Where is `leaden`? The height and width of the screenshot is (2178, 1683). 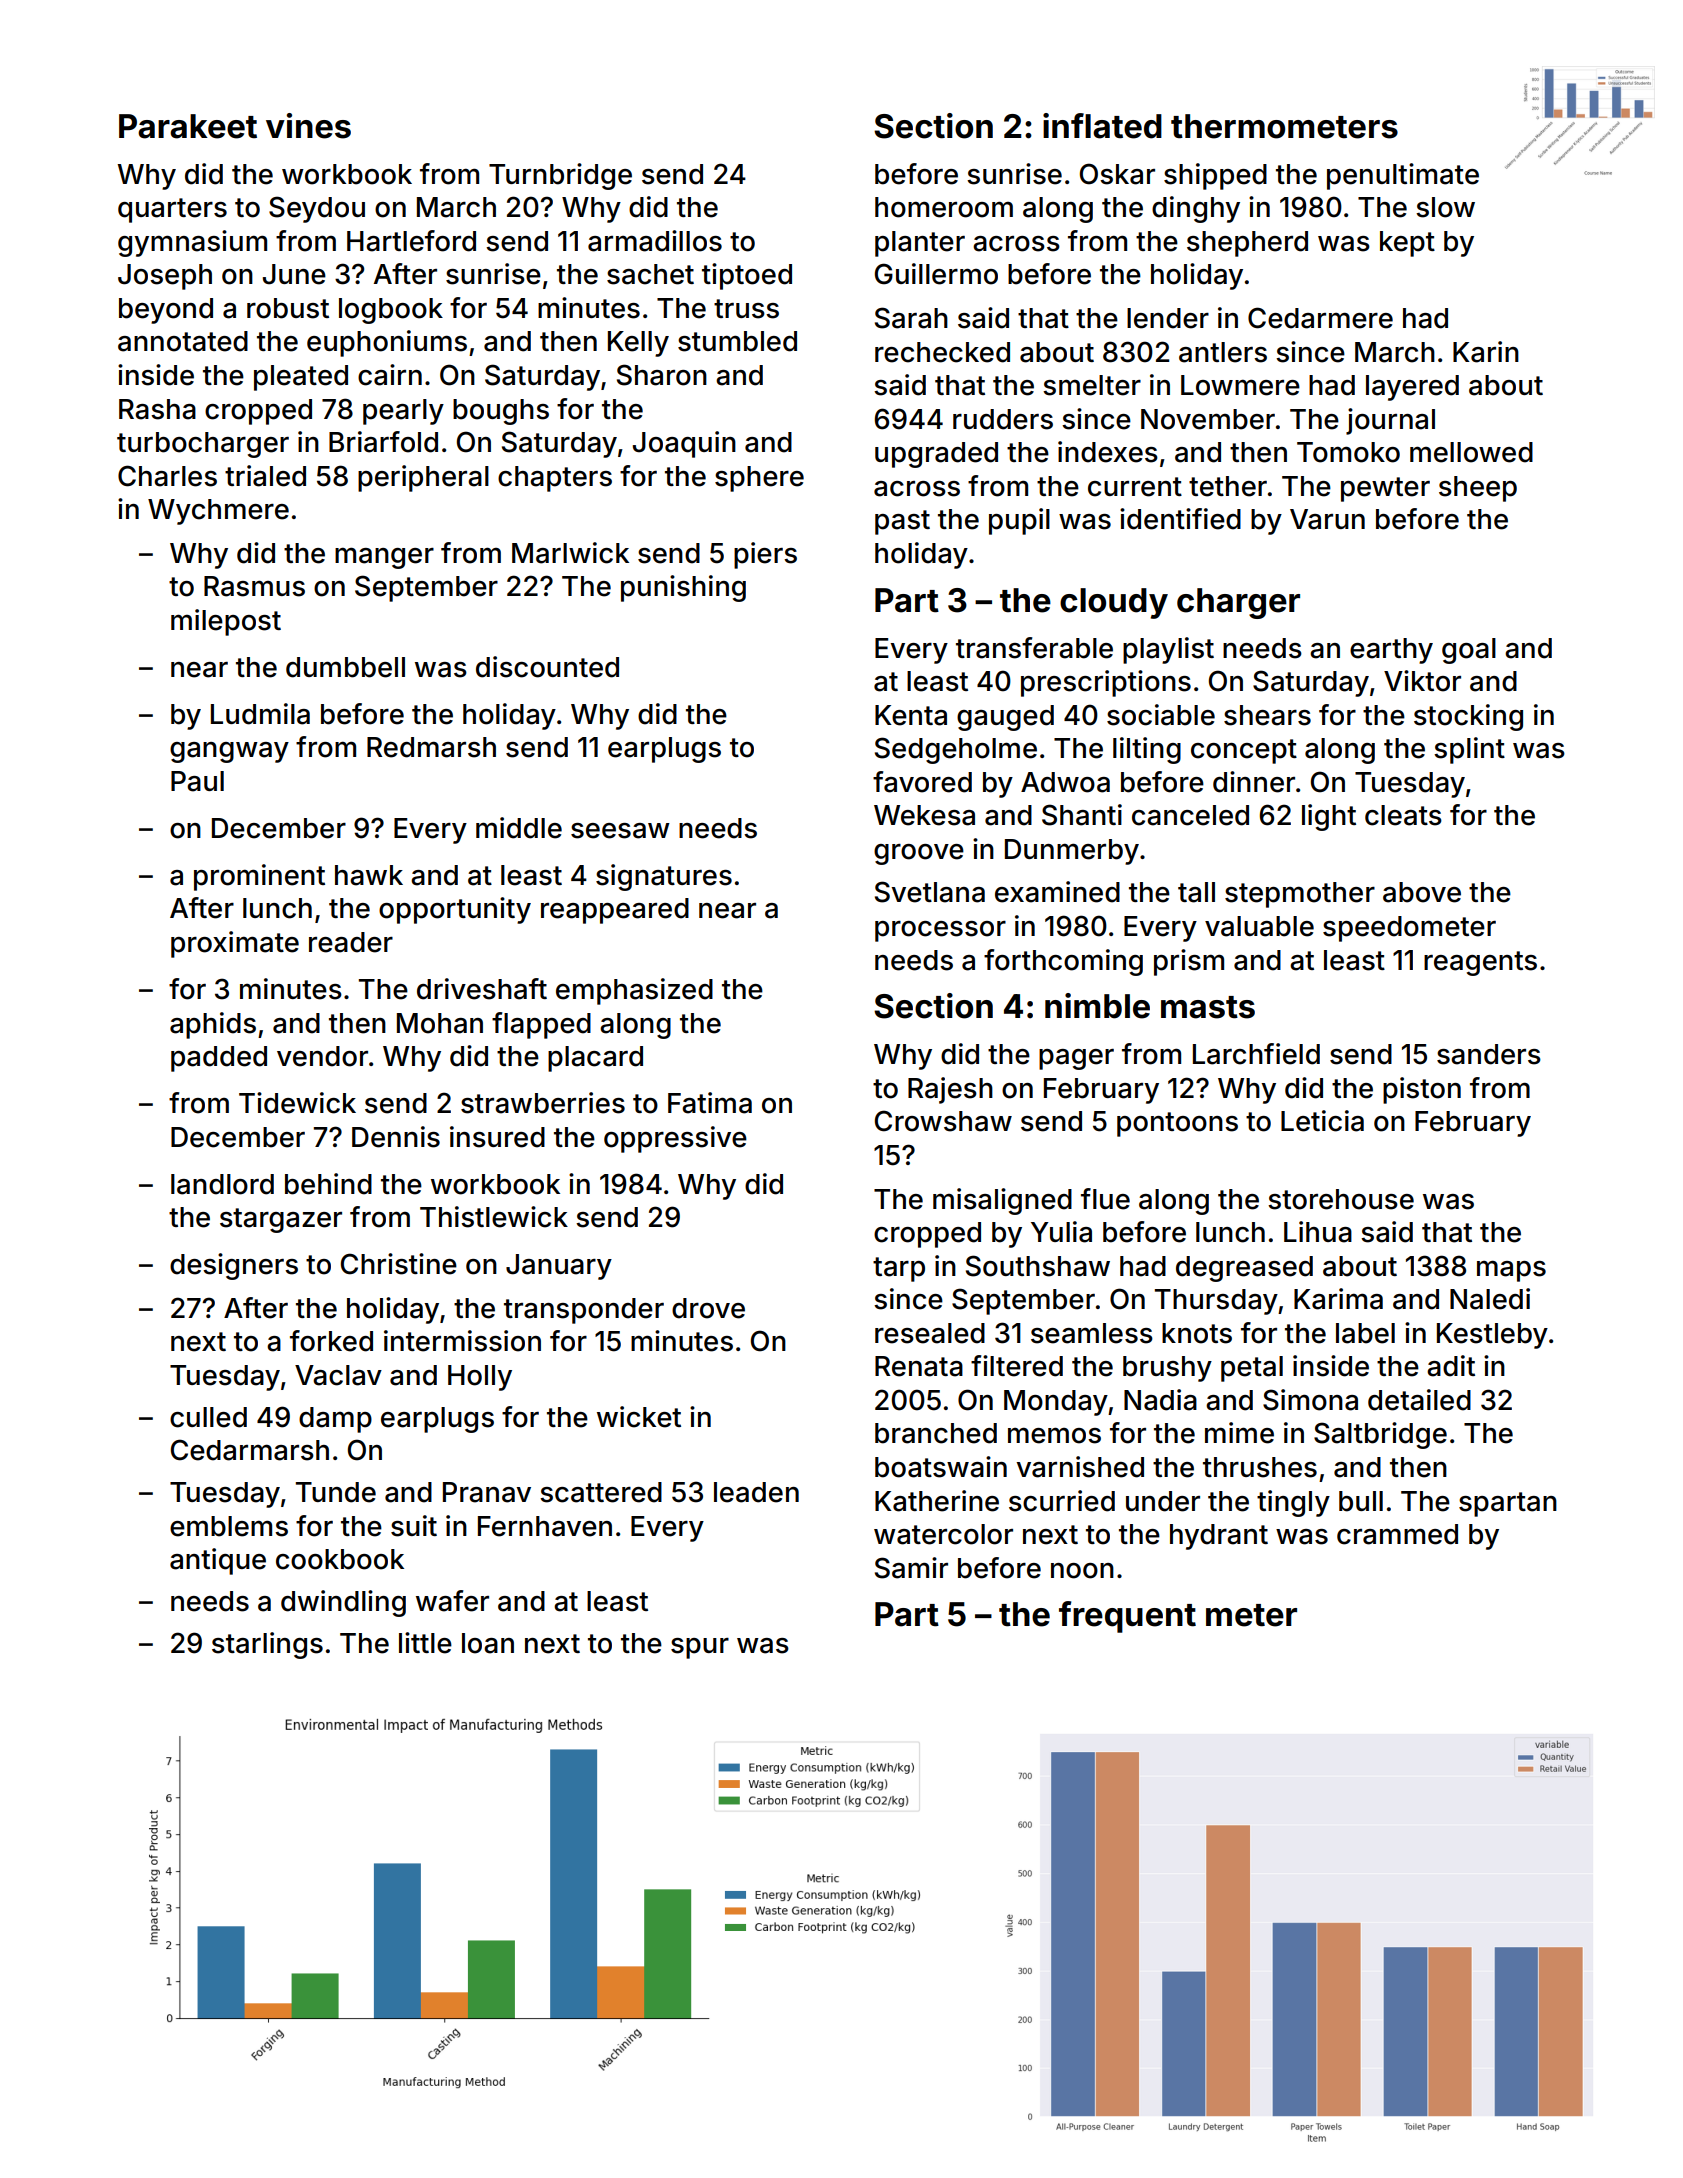
leaden is located at coordinates (756, 1492).
